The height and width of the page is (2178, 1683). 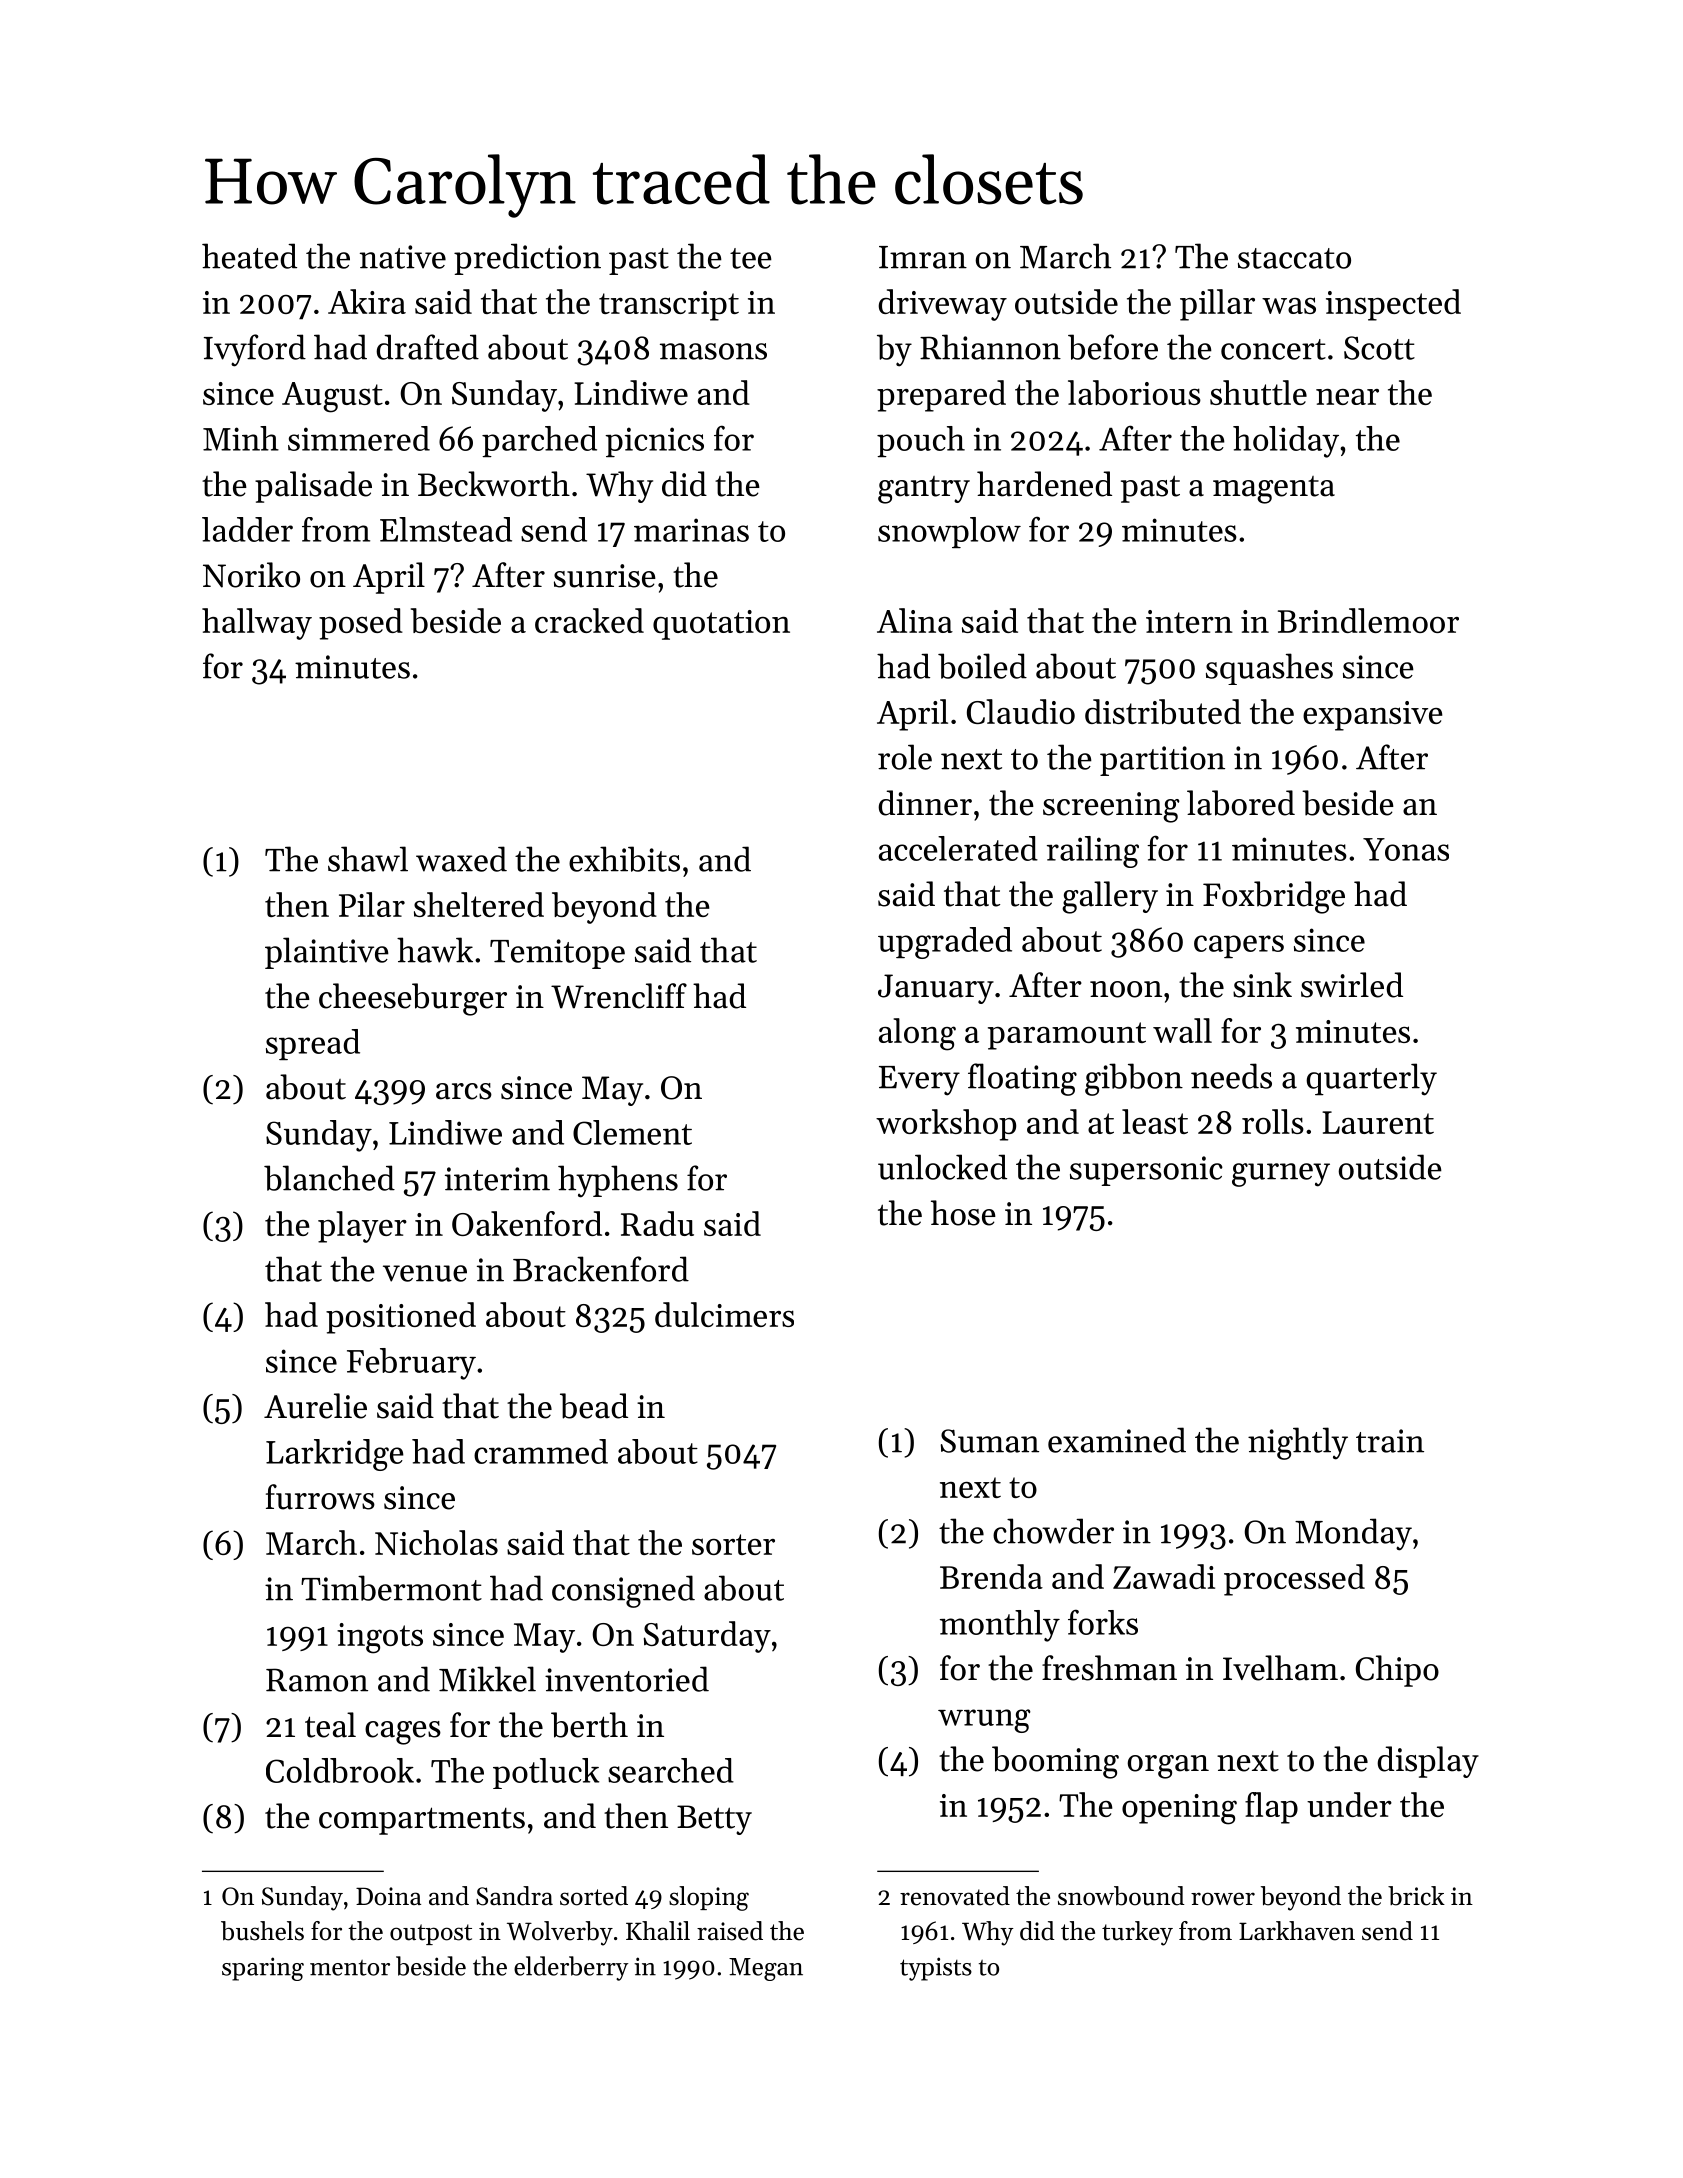 I want to click on Brindlemoor, so click(x=1368, y=620).
